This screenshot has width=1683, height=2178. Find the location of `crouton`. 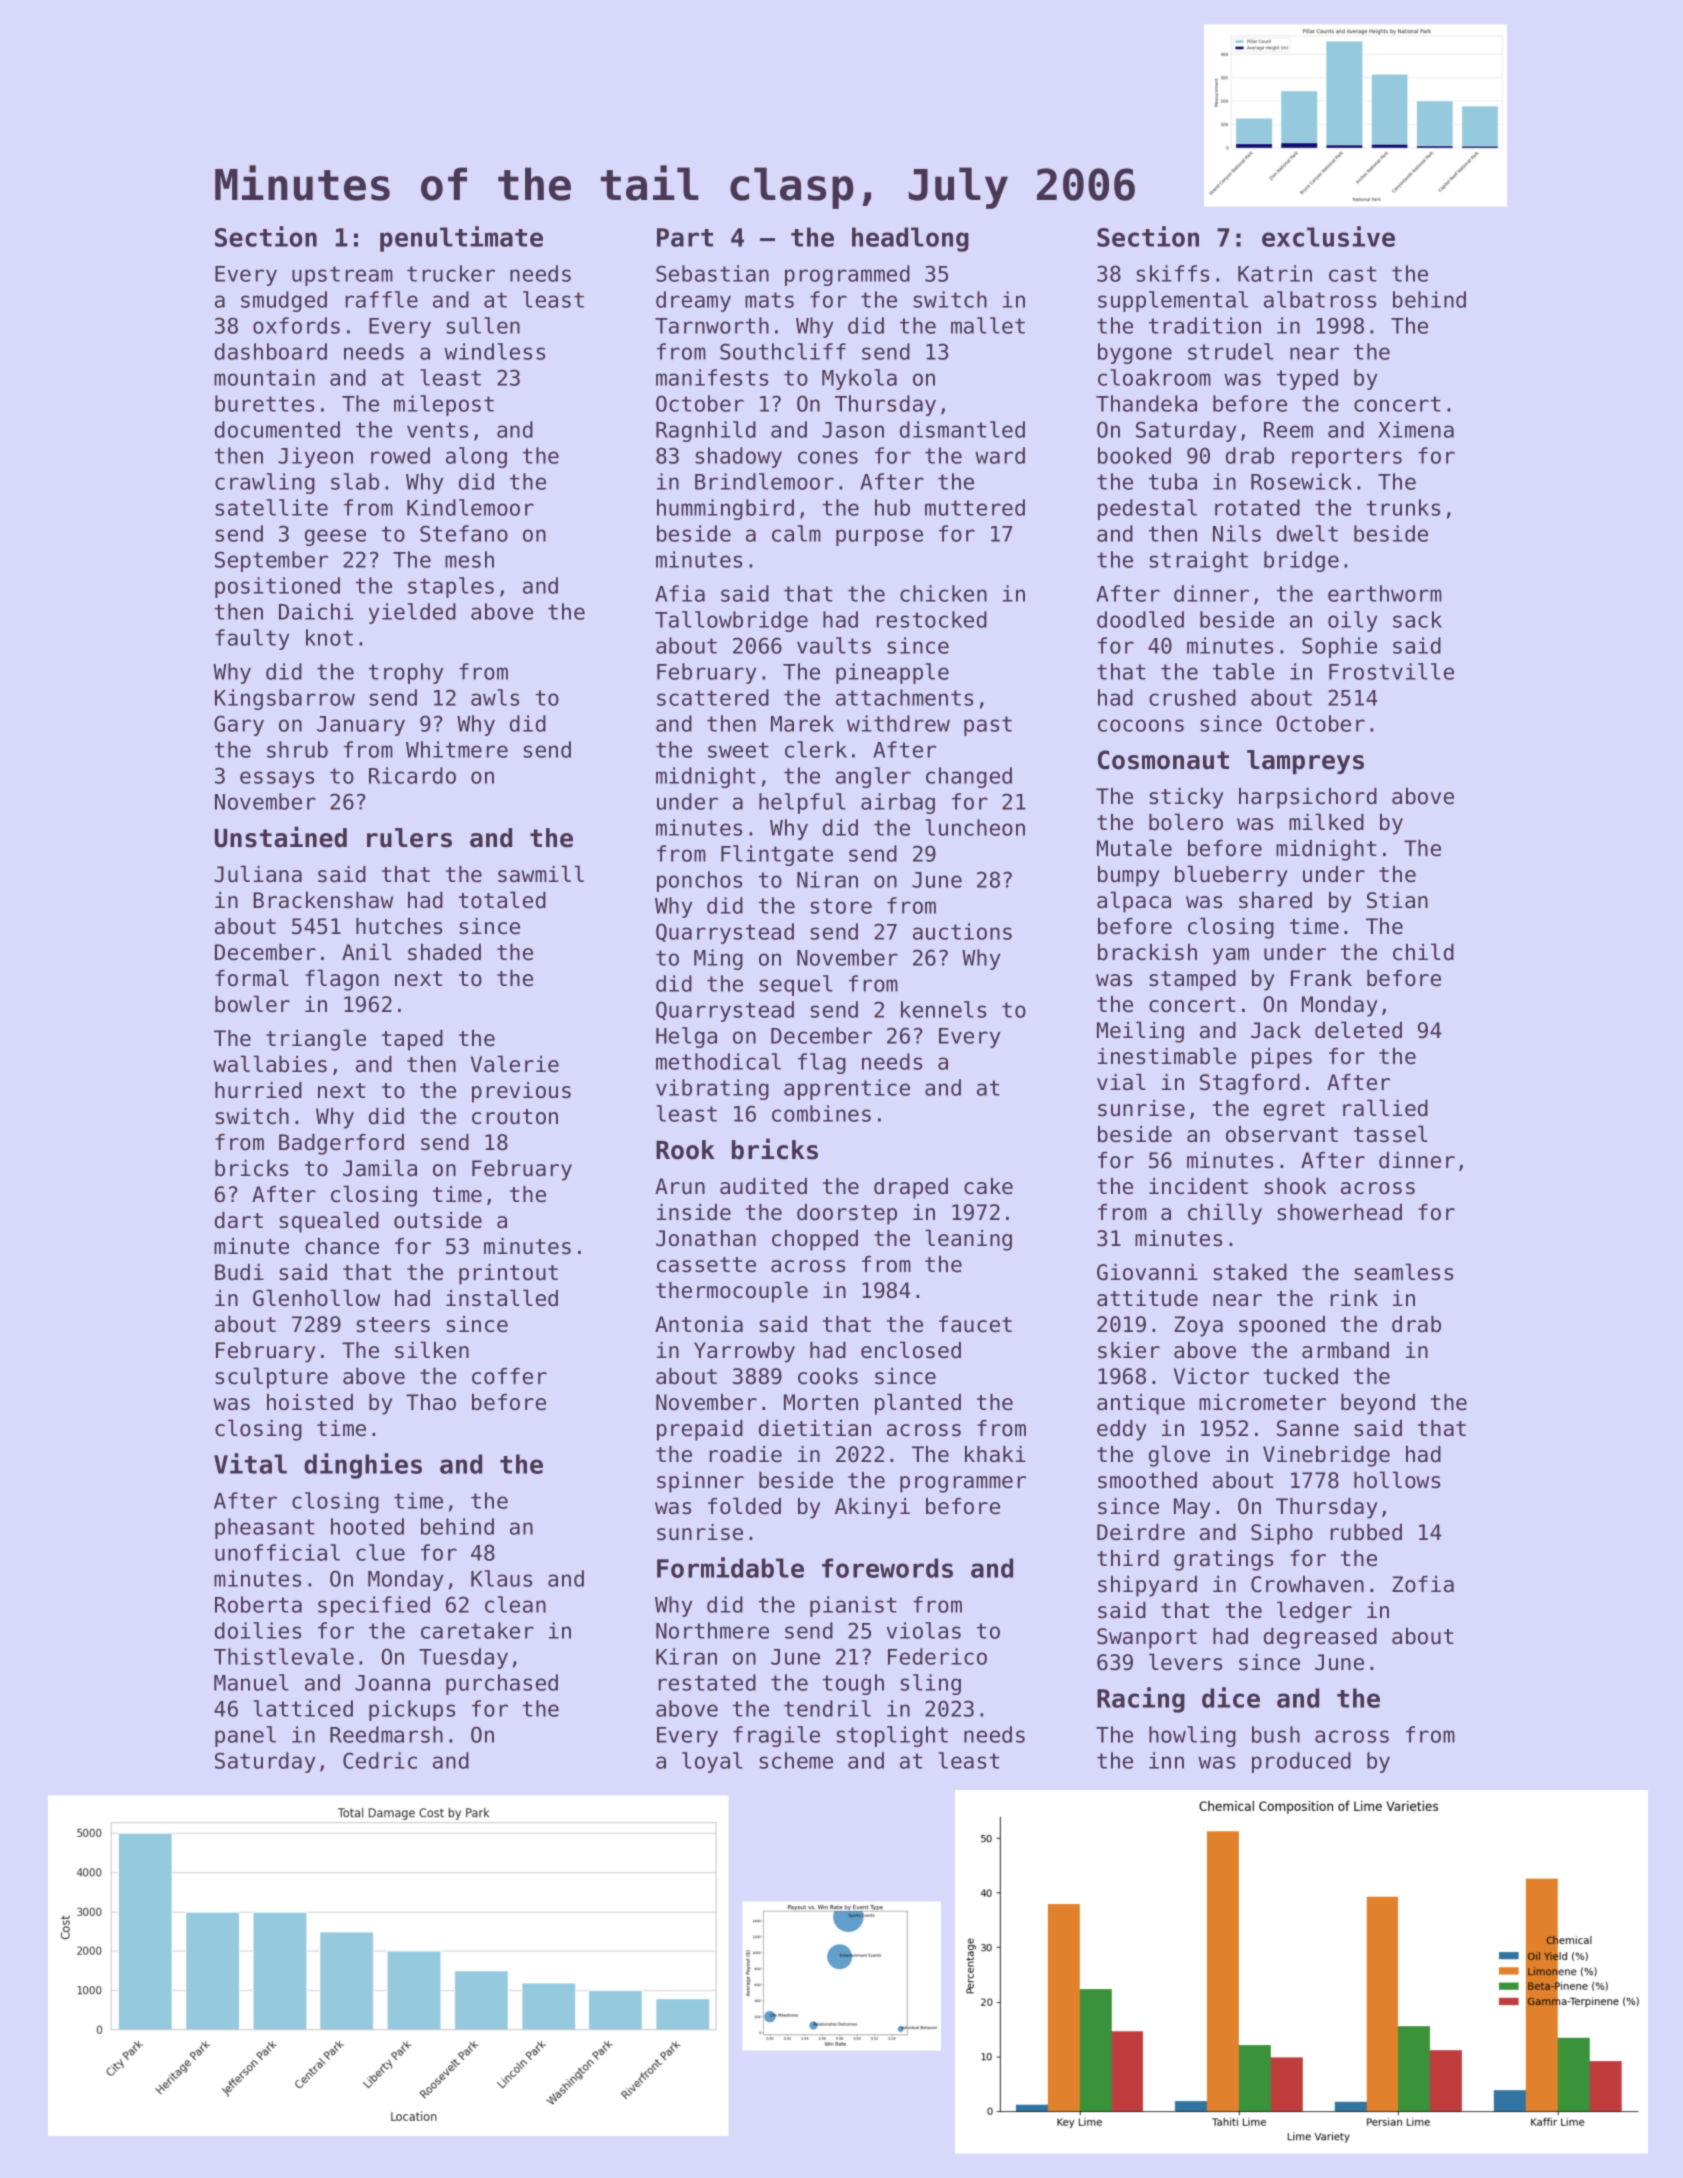

crouton is located at coordinates (515, 1117).
